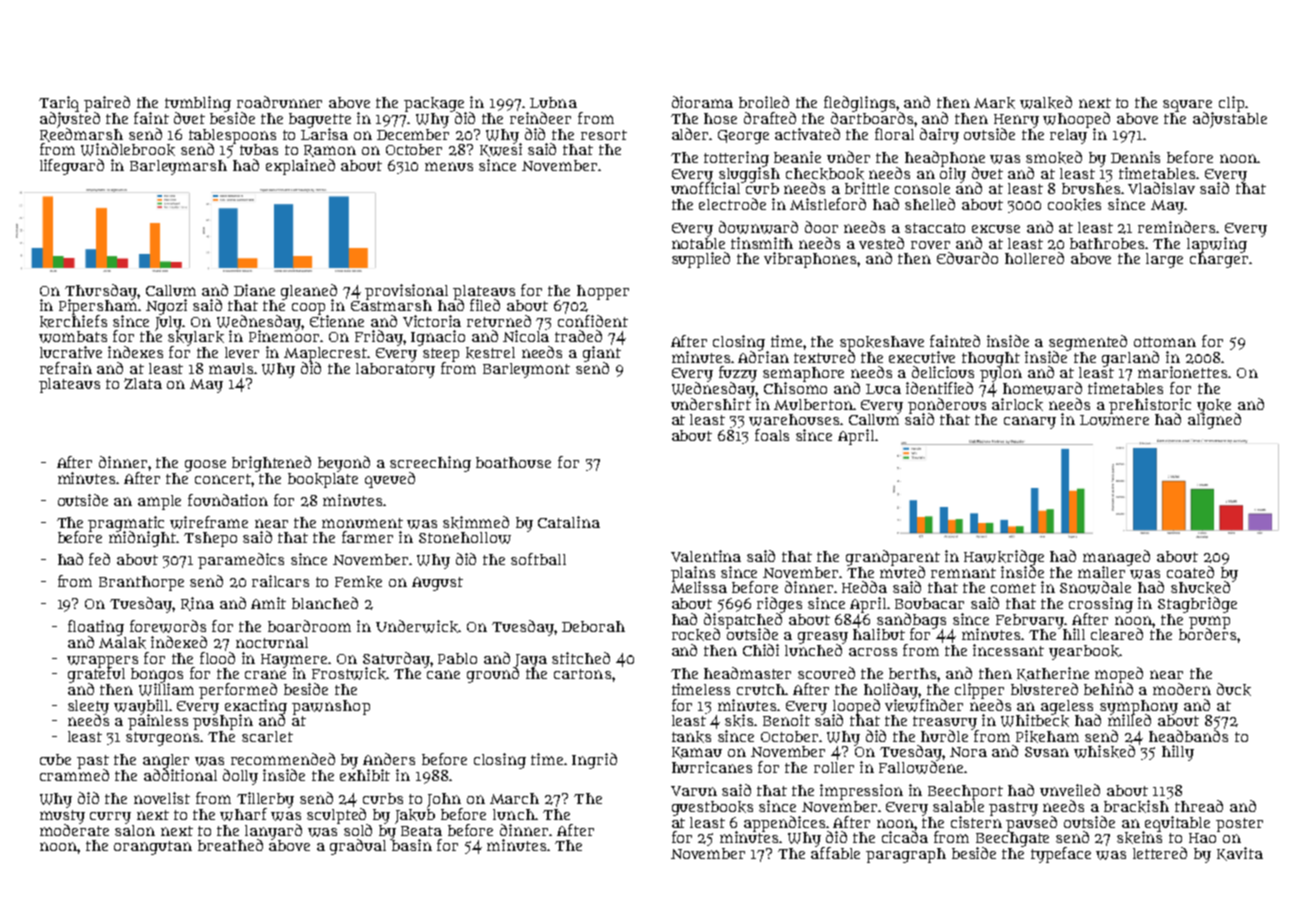 The height and width of the document is (924, 1308). Describe the element at coordinates (702, 102) in the document. I see `diorama` at that location.
